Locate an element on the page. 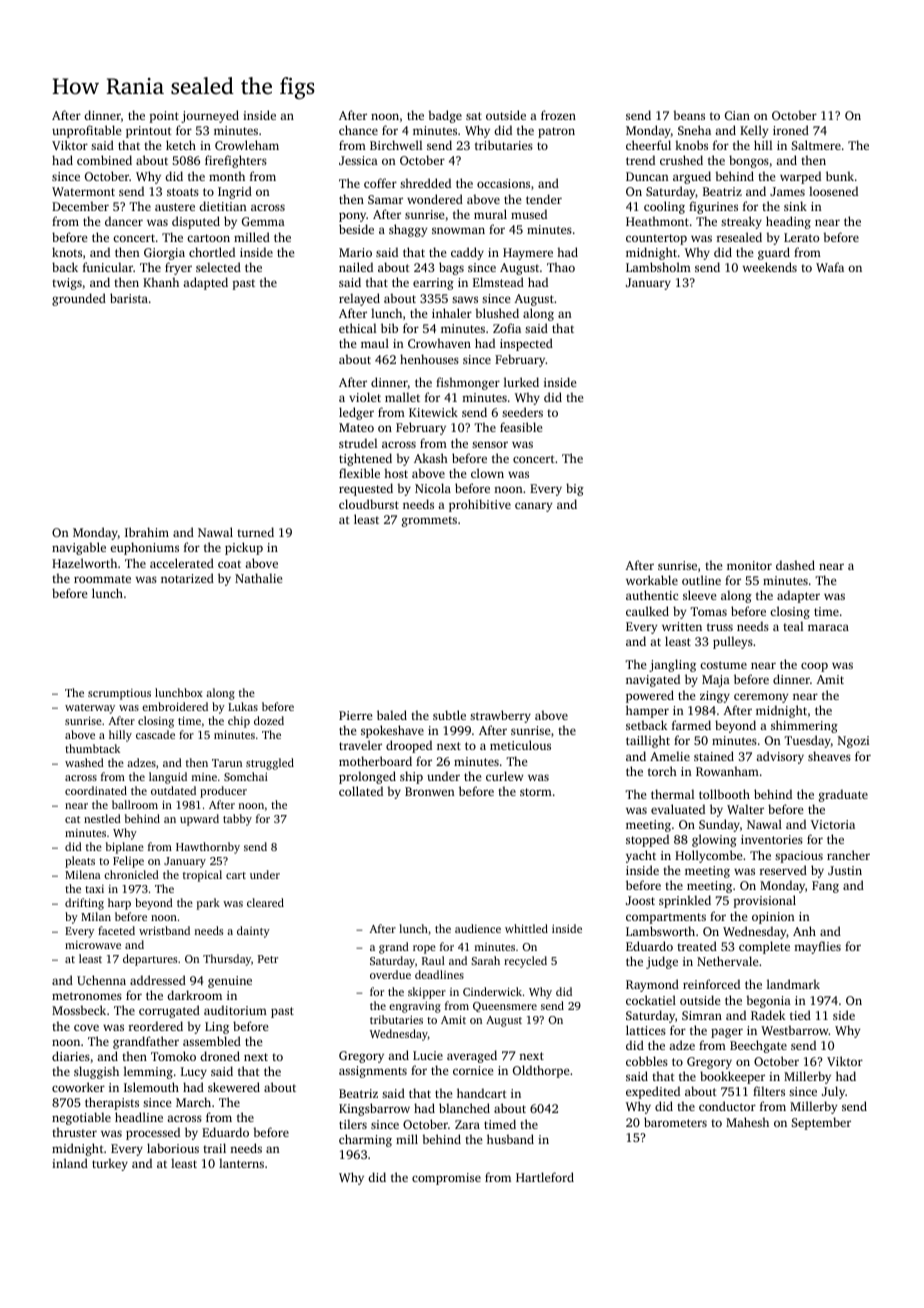 This page has width=924, height=1308. compromise is located at coordinates (446, 1179).
